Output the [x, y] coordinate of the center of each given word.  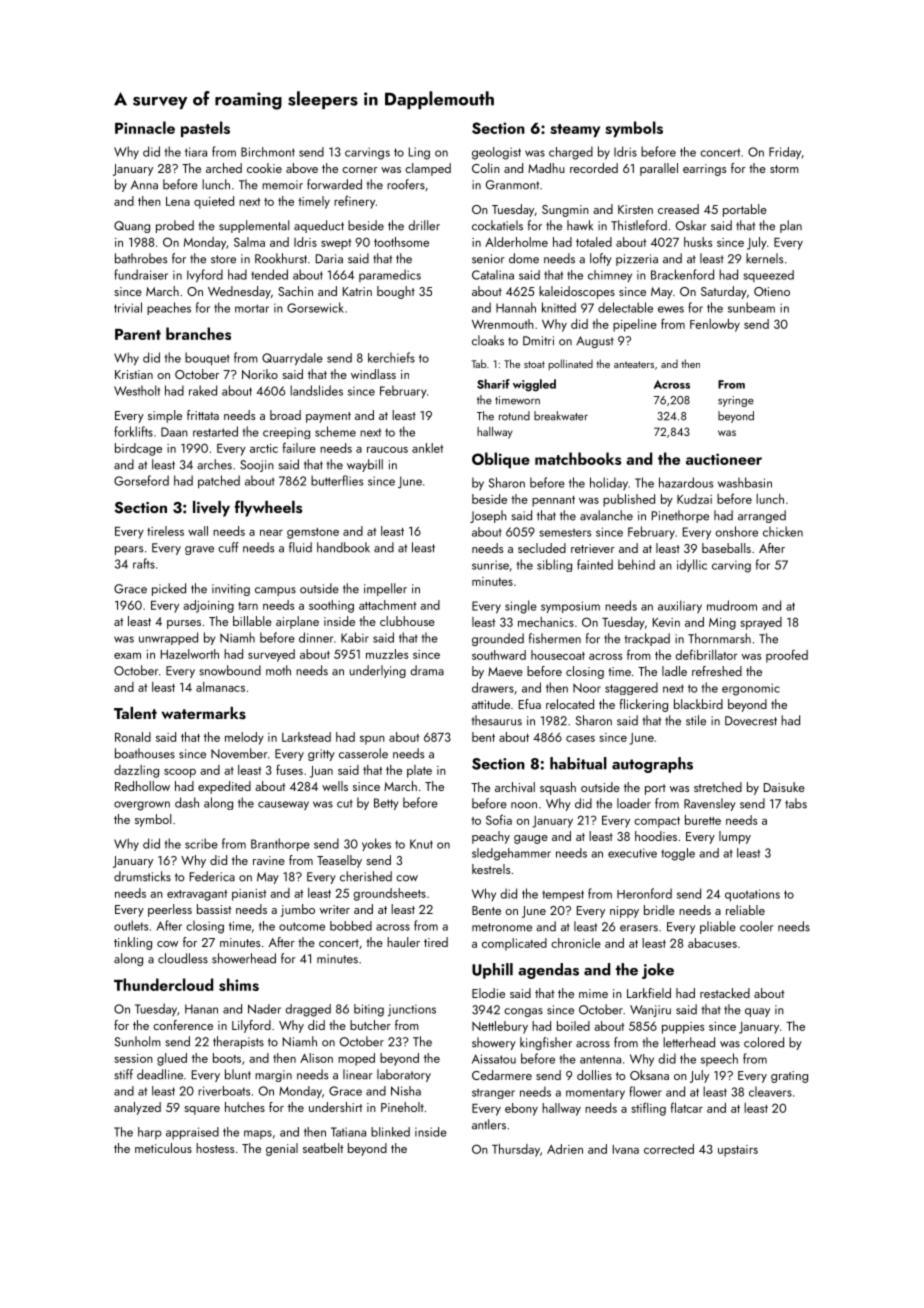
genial [282, 1149]
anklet [427, 448]
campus [275, 591]
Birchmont [268, 152]
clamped [428, 169]
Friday [785, 153]
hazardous [686, 482]
